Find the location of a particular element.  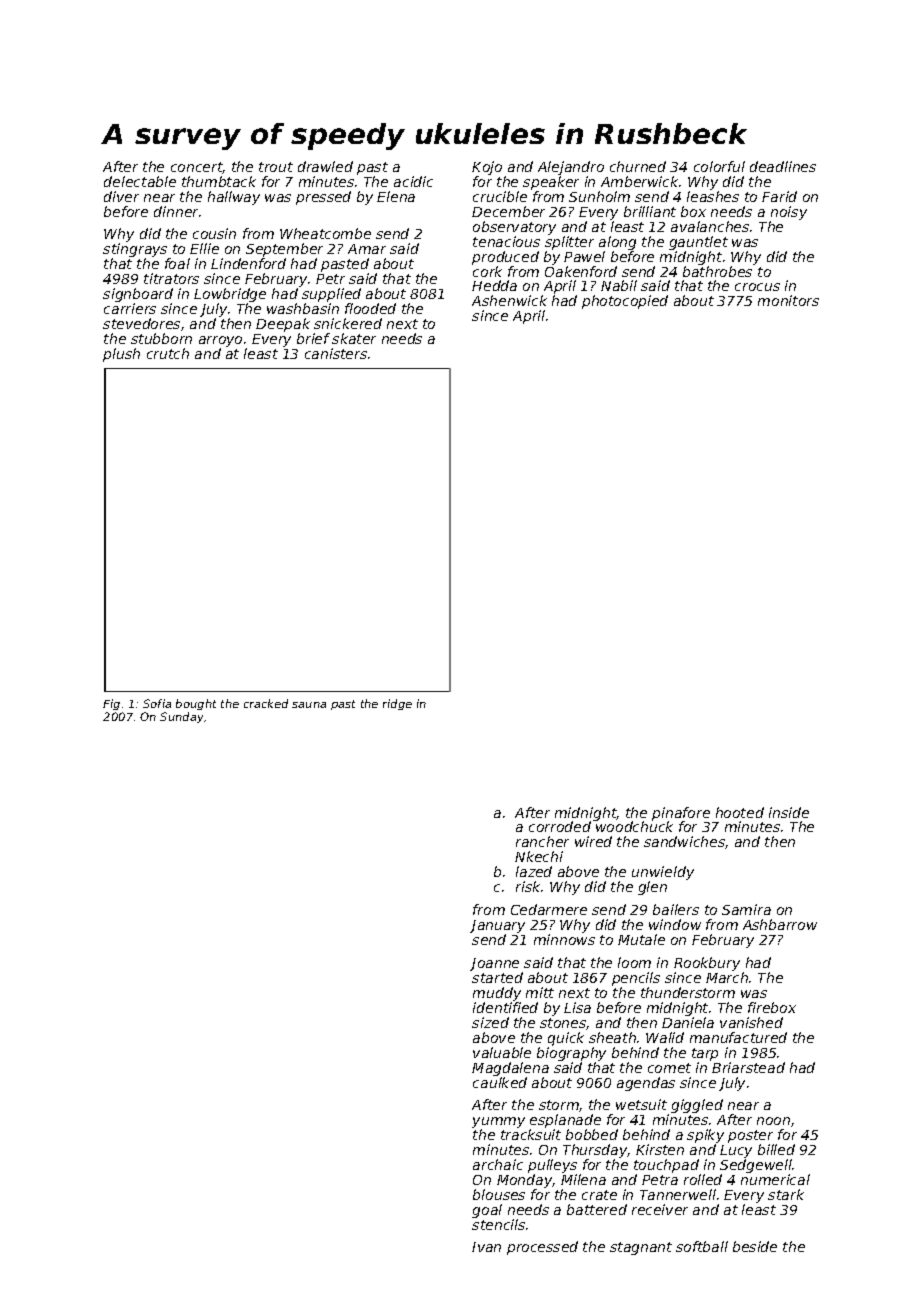

lazed is located at coordinates (534, 871).
